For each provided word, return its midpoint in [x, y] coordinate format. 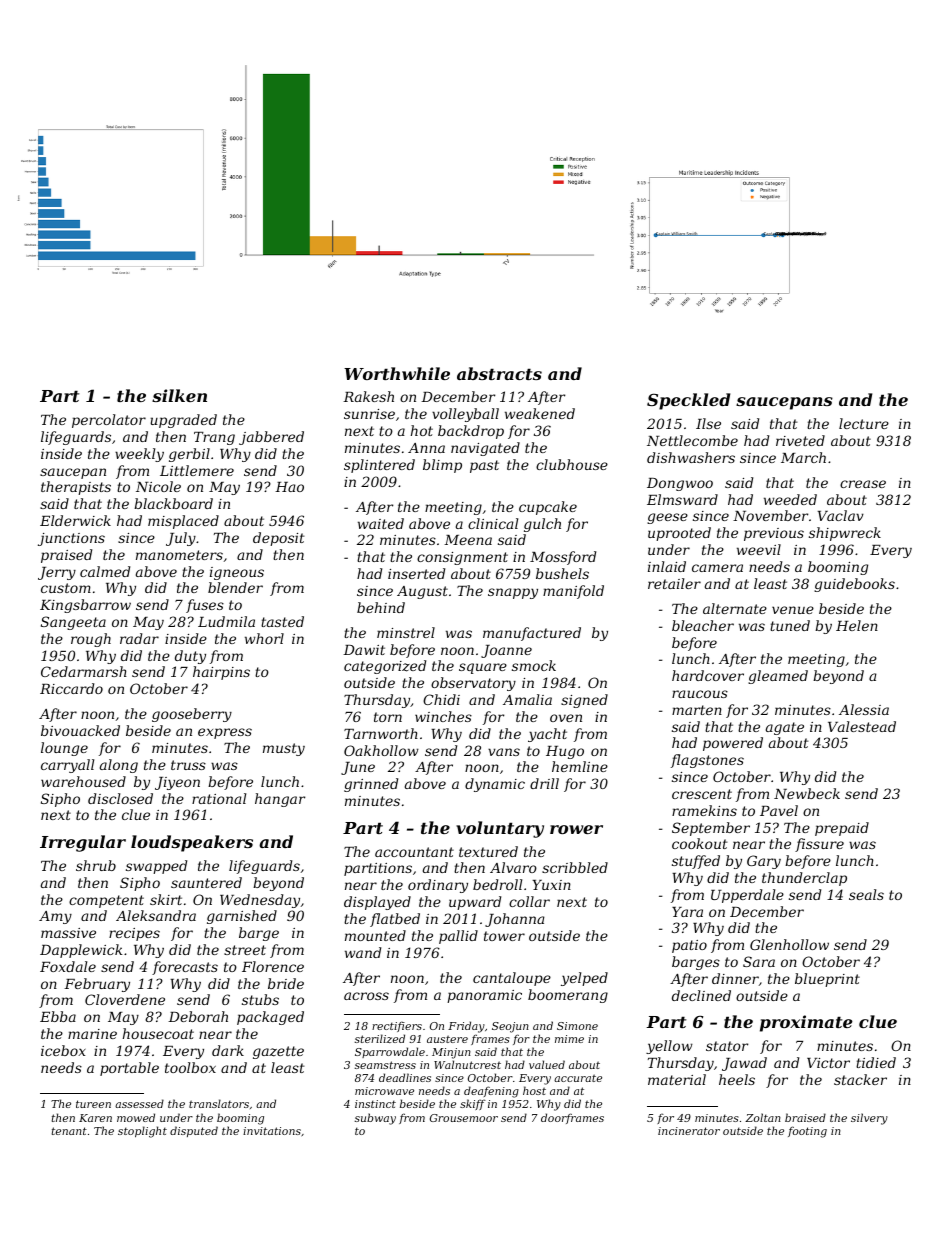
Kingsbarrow [85, 606]
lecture [864, 423]
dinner [735, 978]
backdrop [471, 432]
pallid [458, 937]
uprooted [679, 534]
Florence [273, 966]
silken [179, 395]
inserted [416, 573]
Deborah [198, 1016]
